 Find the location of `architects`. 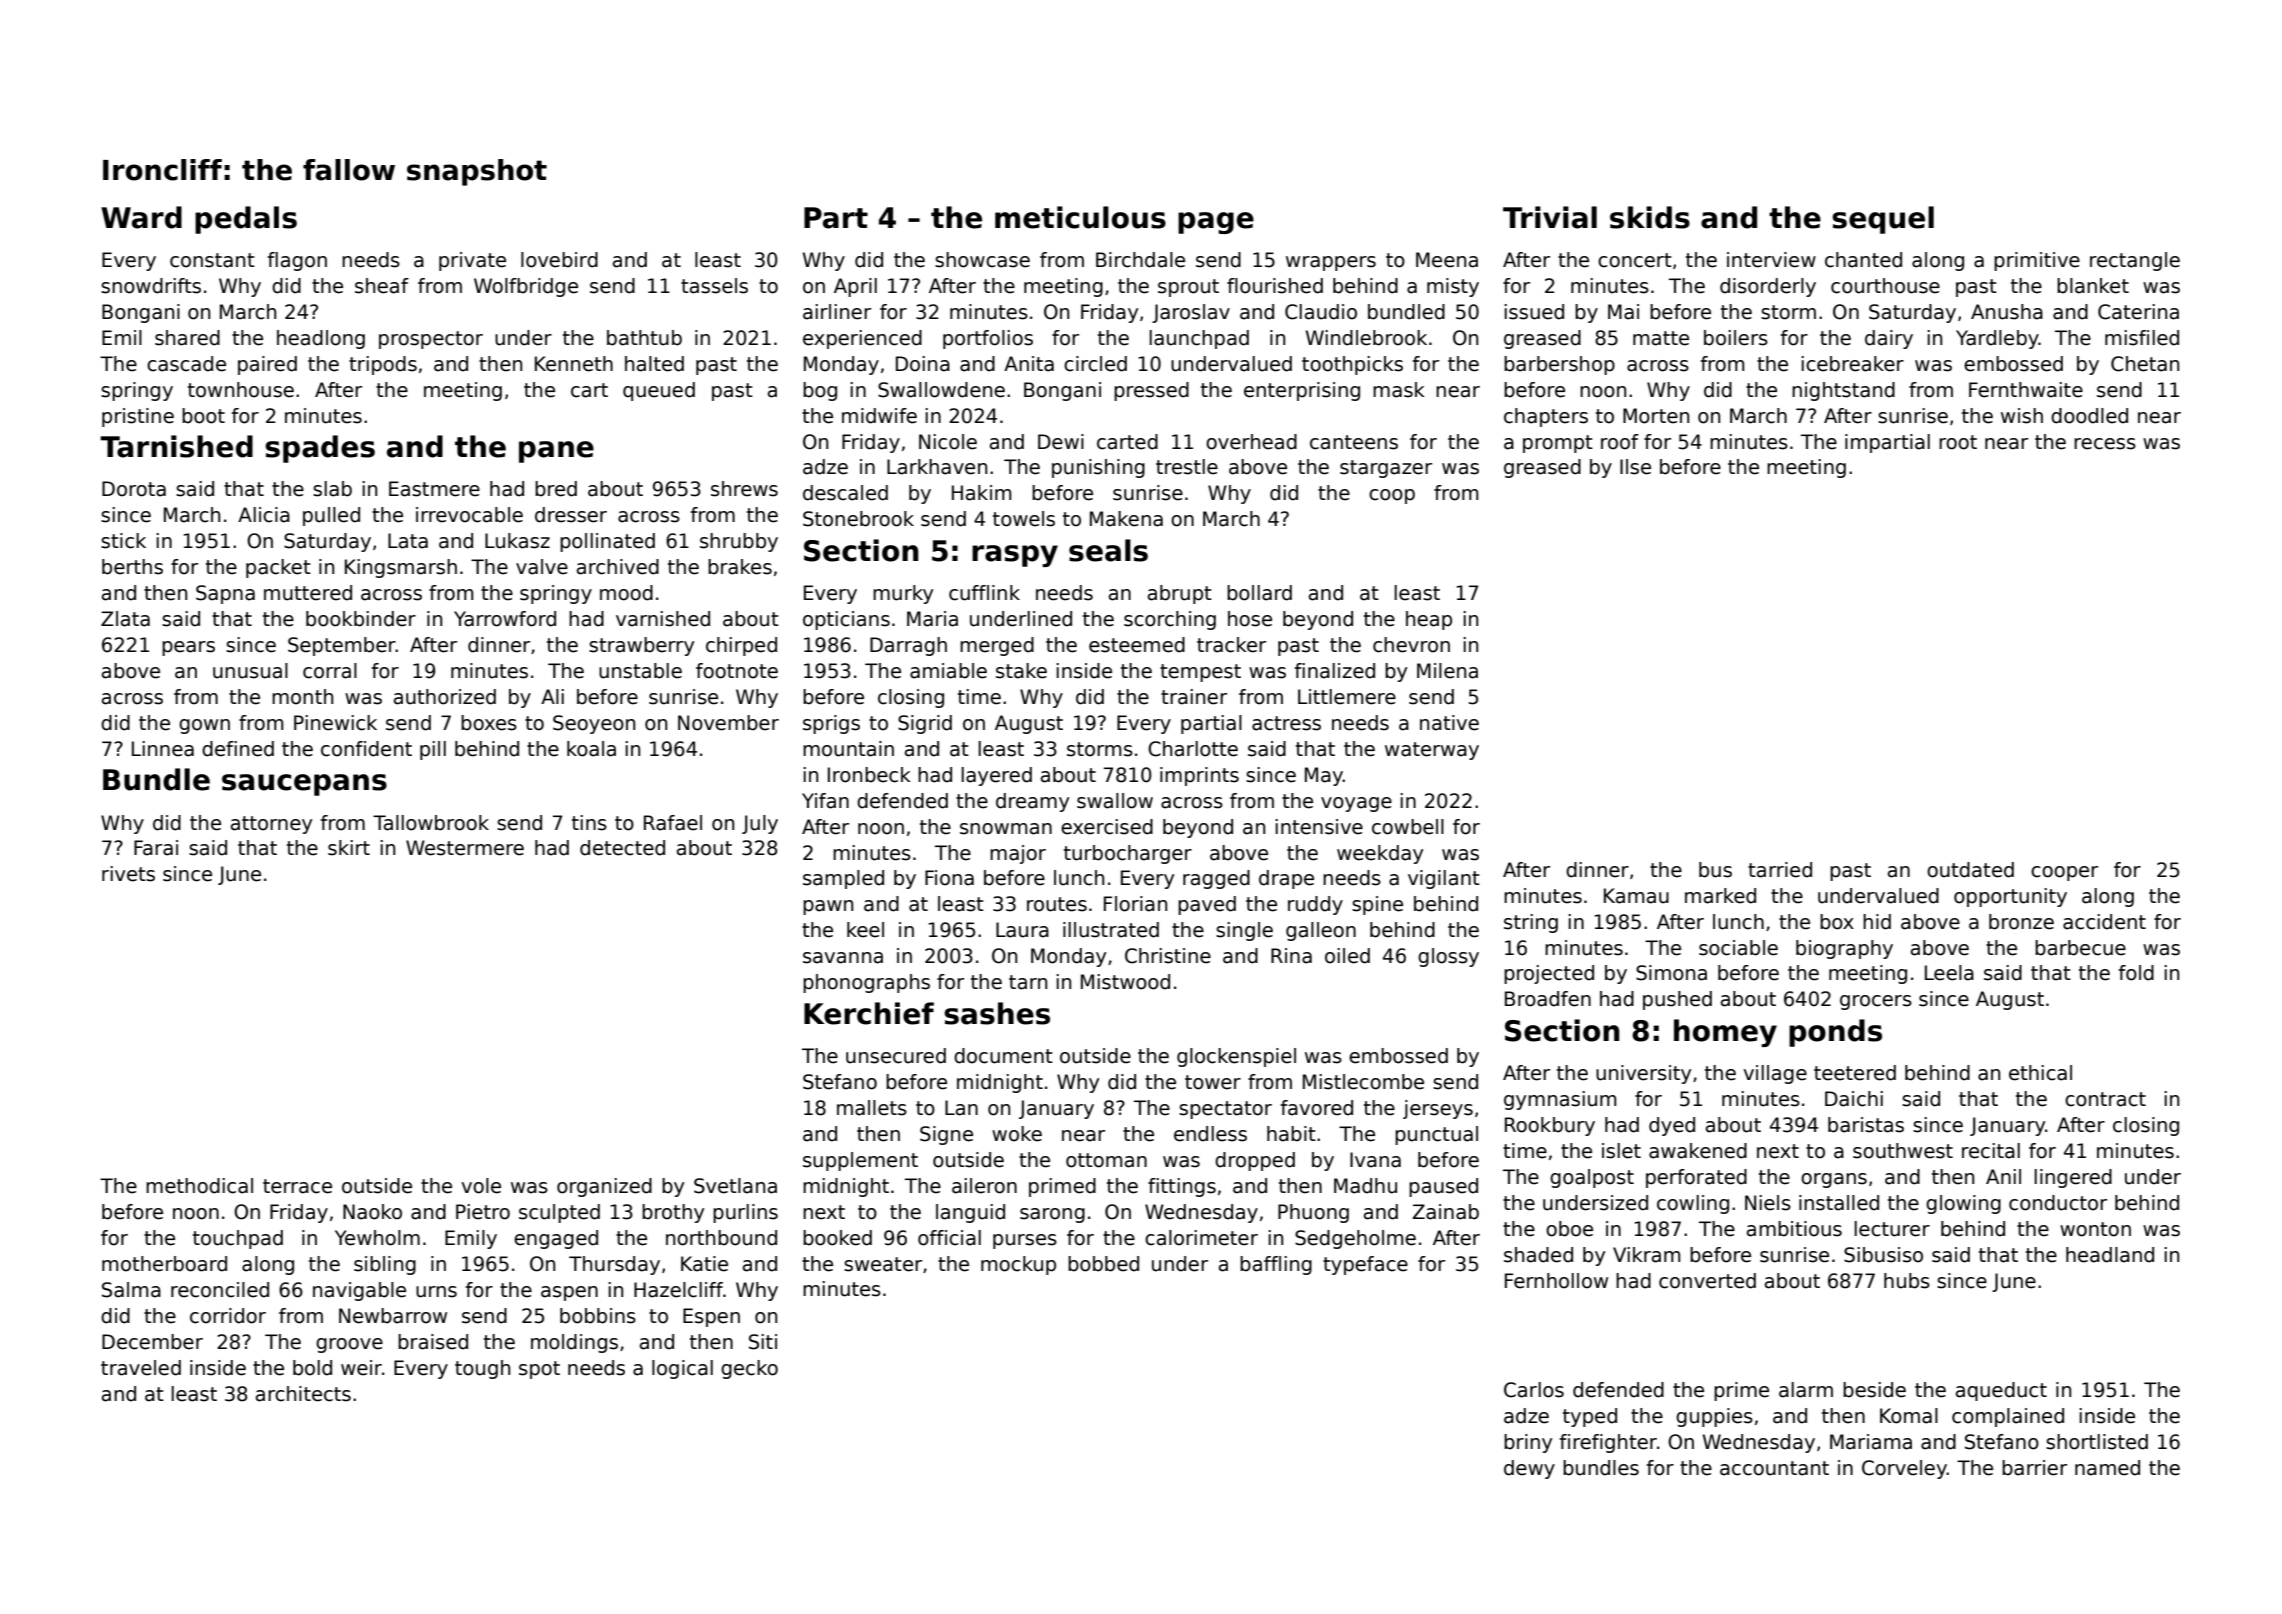

architects is located at coordinates (303, 1394).
